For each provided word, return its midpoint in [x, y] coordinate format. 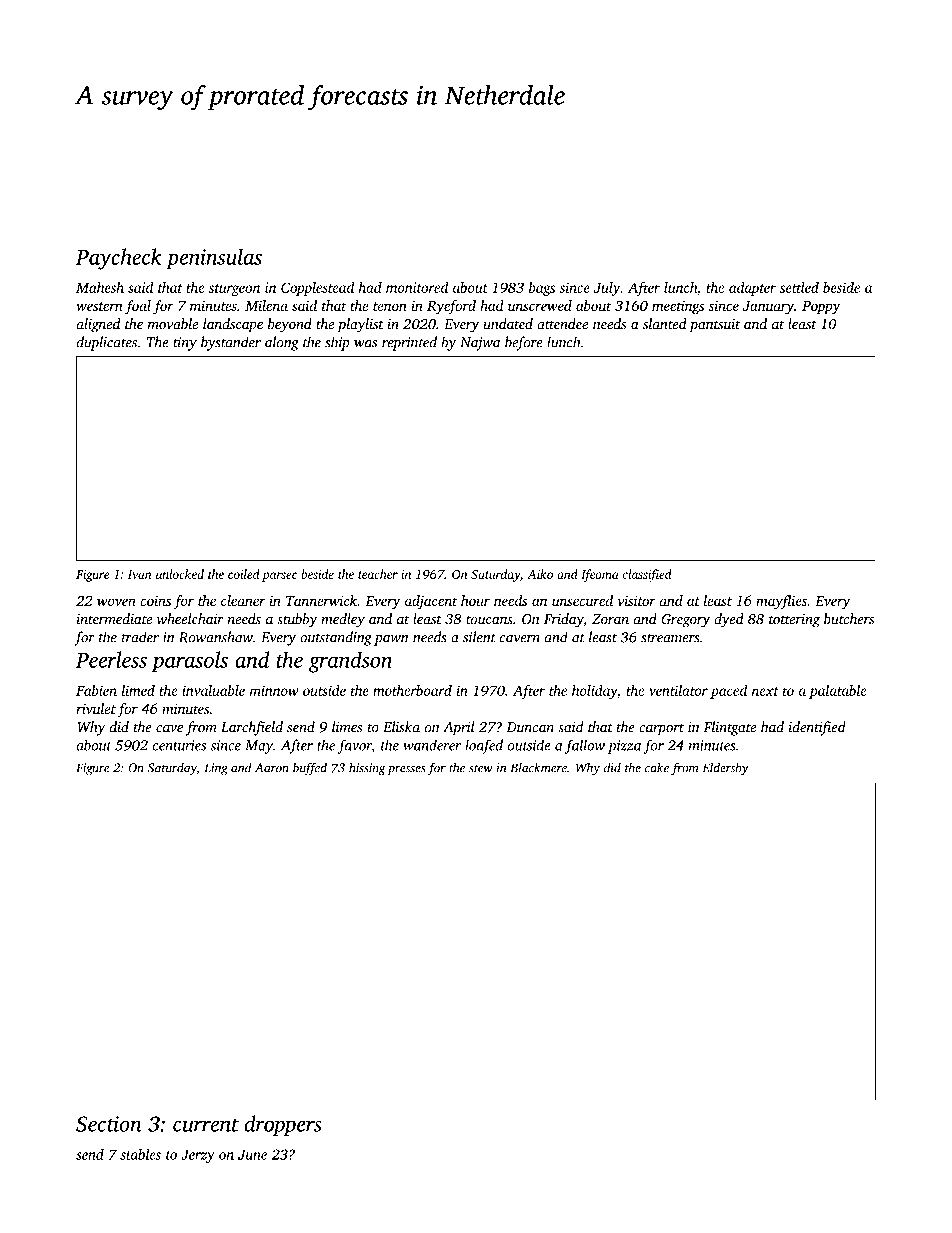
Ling [216, 769]
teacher [378, 574]
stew [481, 769]
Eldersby [726, 768]
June [252, 1154]
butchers [849, 619]
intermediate [114, 619]
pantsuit [715, 326]
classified [647, 575]
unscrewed [540, 305]
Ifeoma [600, 575]
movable [173, 324]
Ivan [140, 574]
